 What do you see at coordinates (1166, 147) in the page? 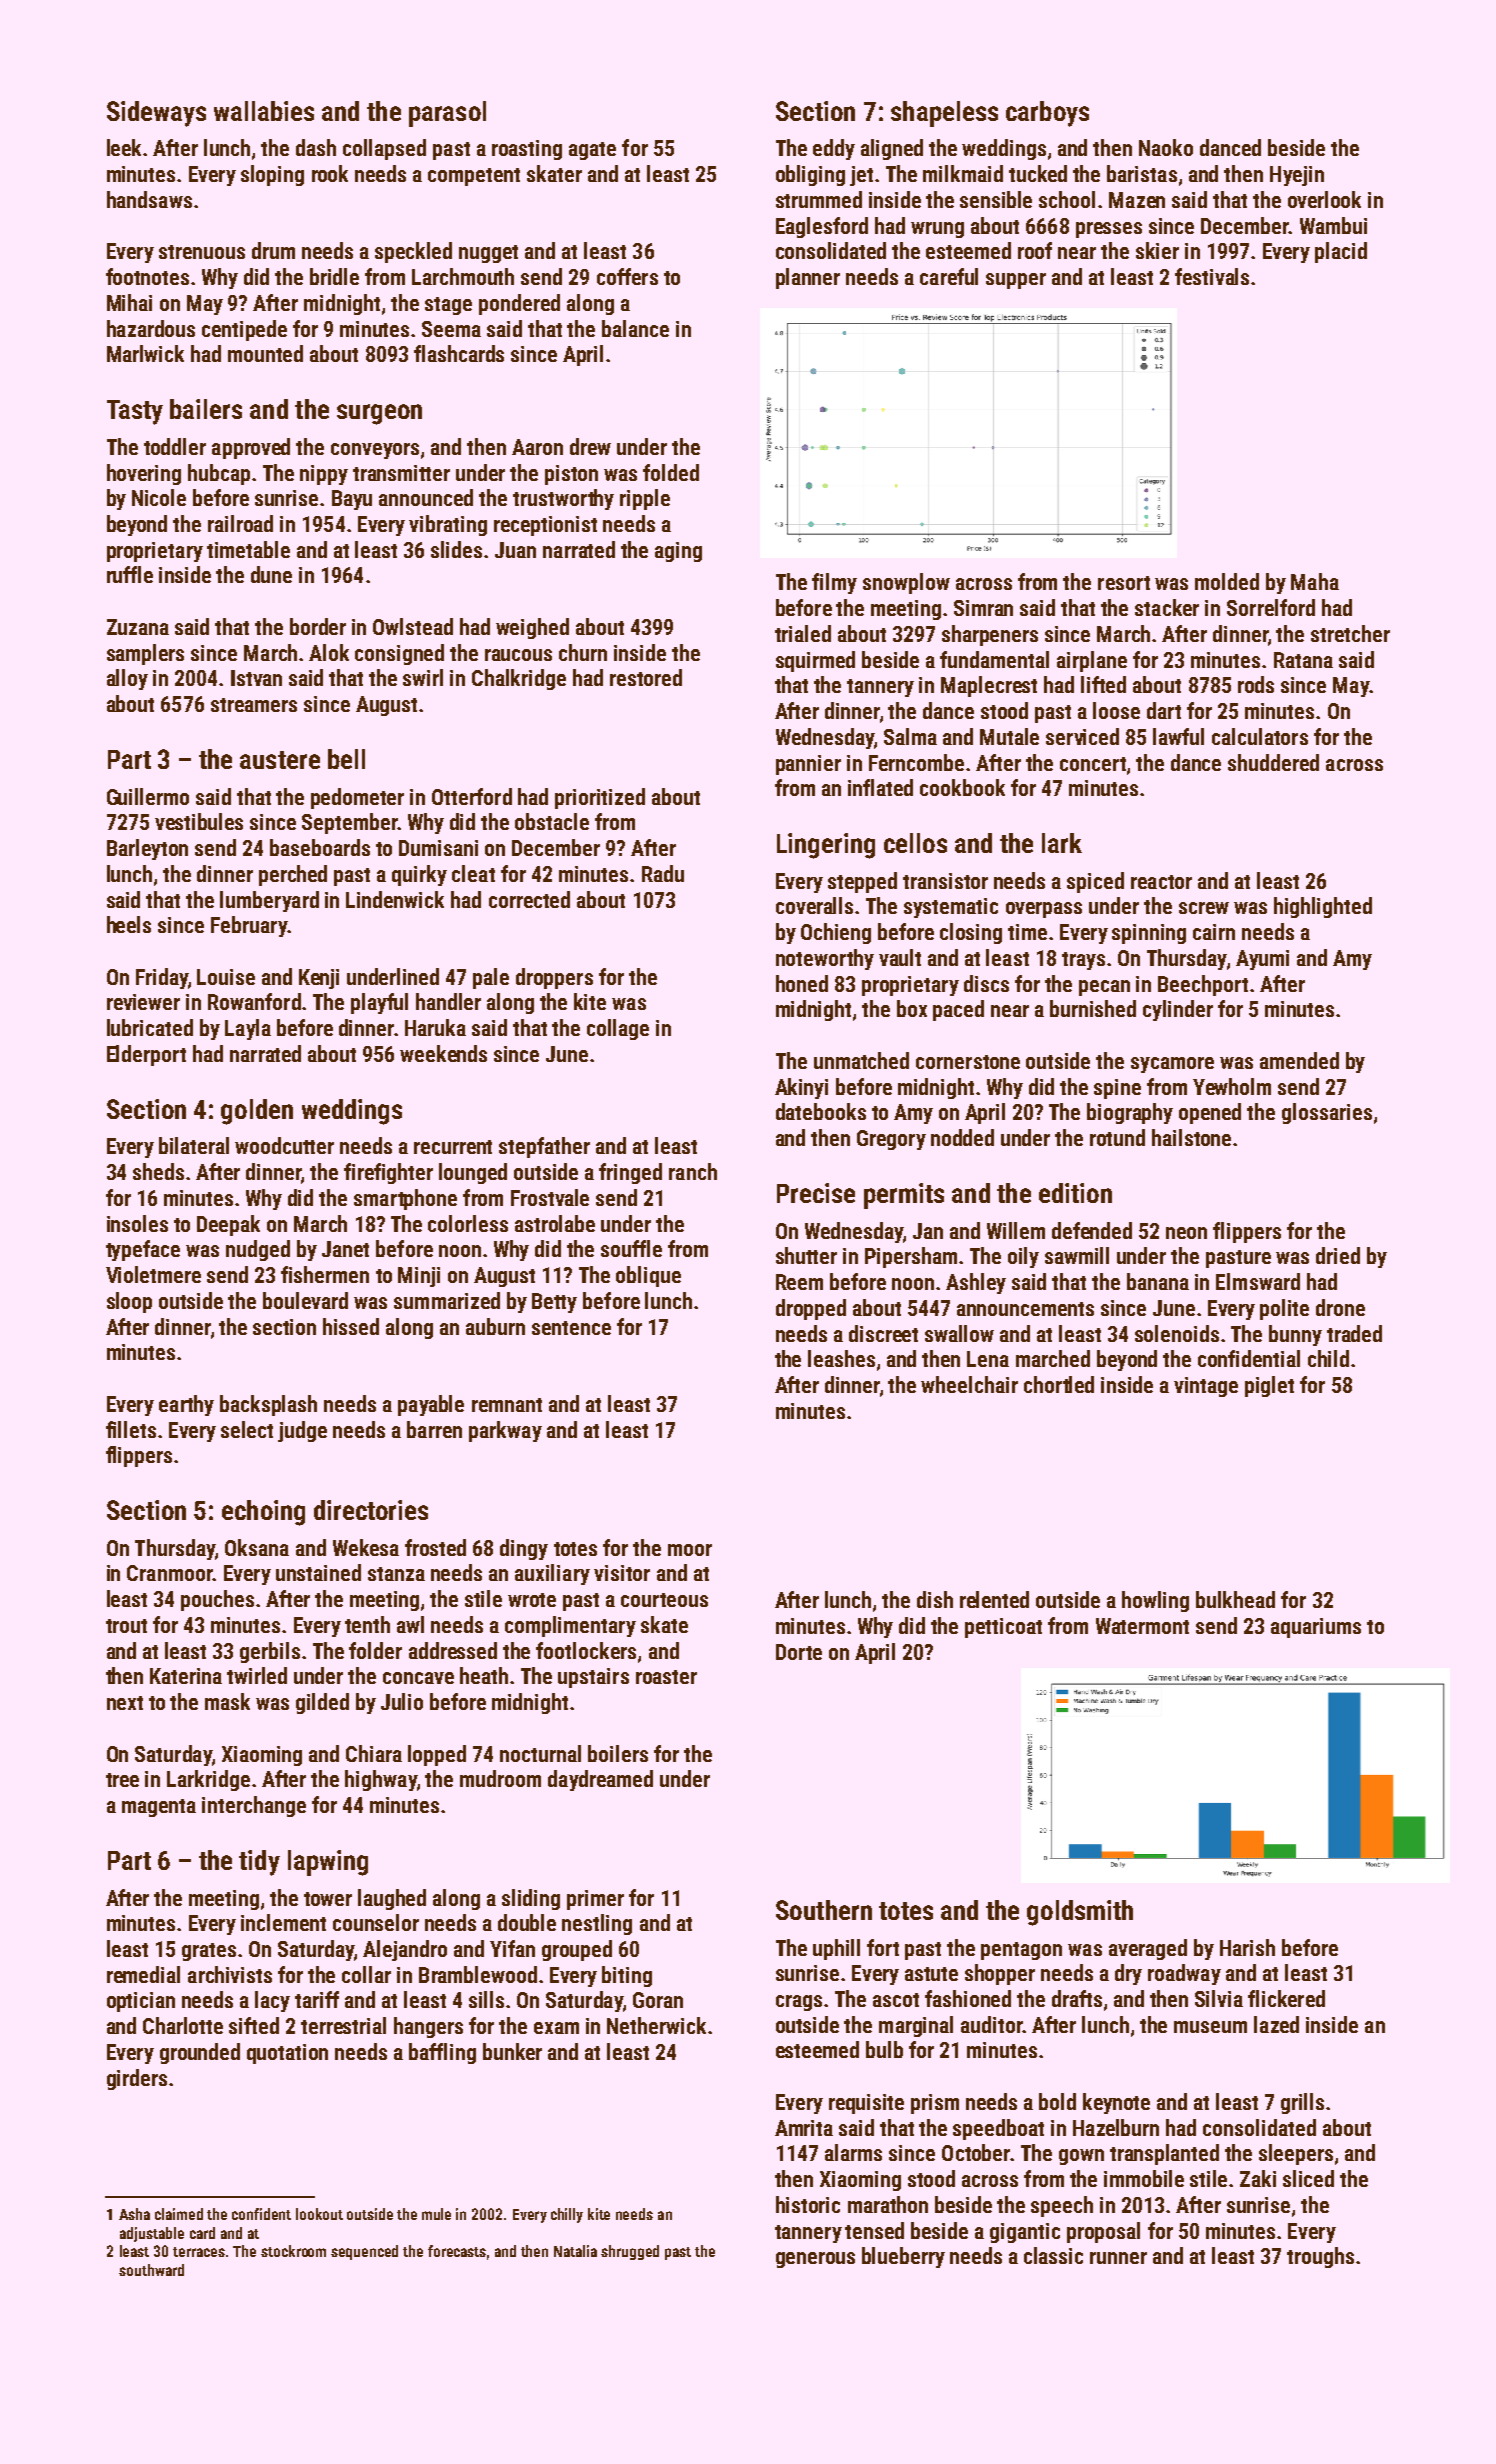
I see `Naoko` at bounding box center [1166, 147].
